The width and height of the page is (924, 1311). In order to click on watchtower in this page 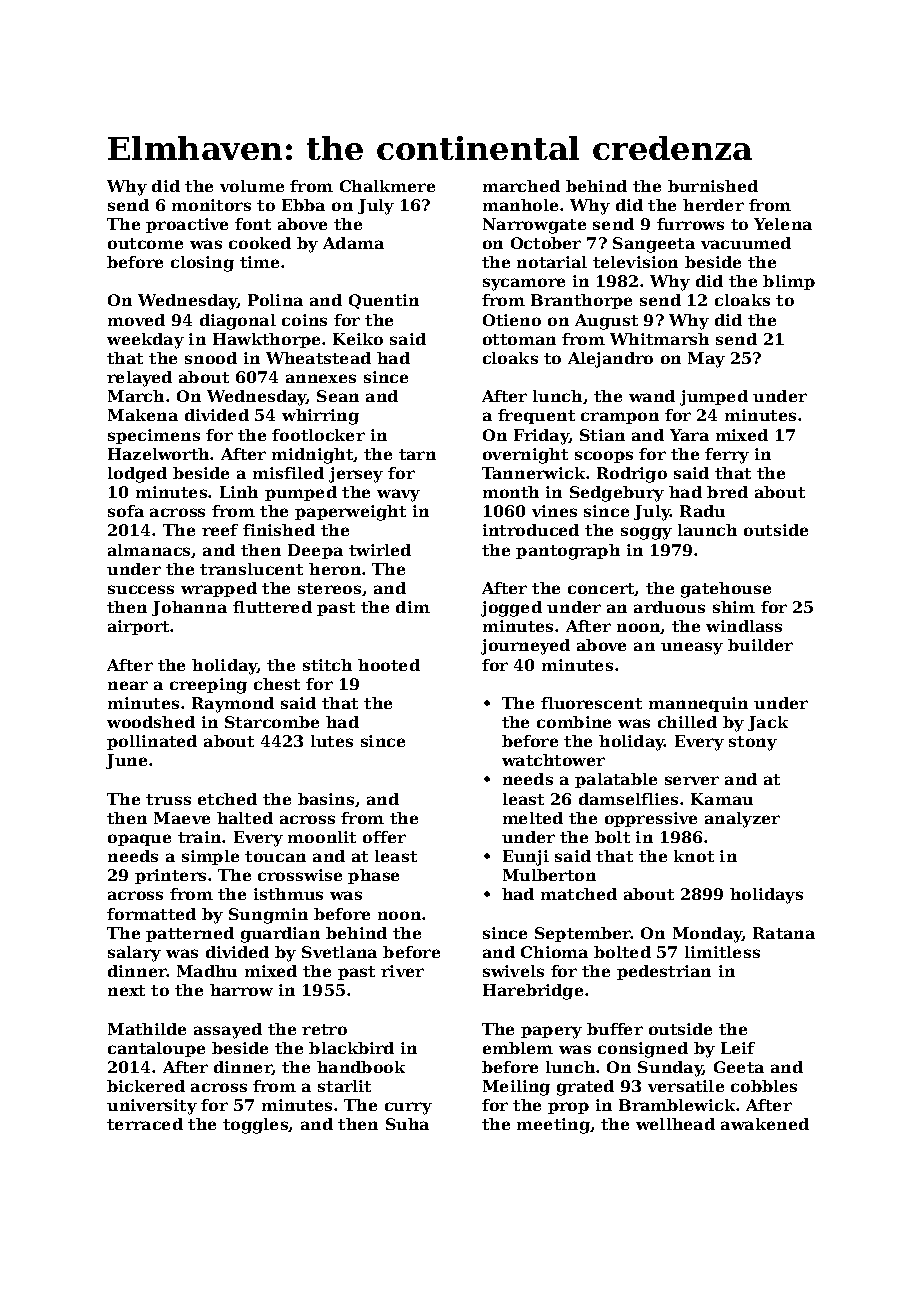, I will do `click(553, 760)`.
